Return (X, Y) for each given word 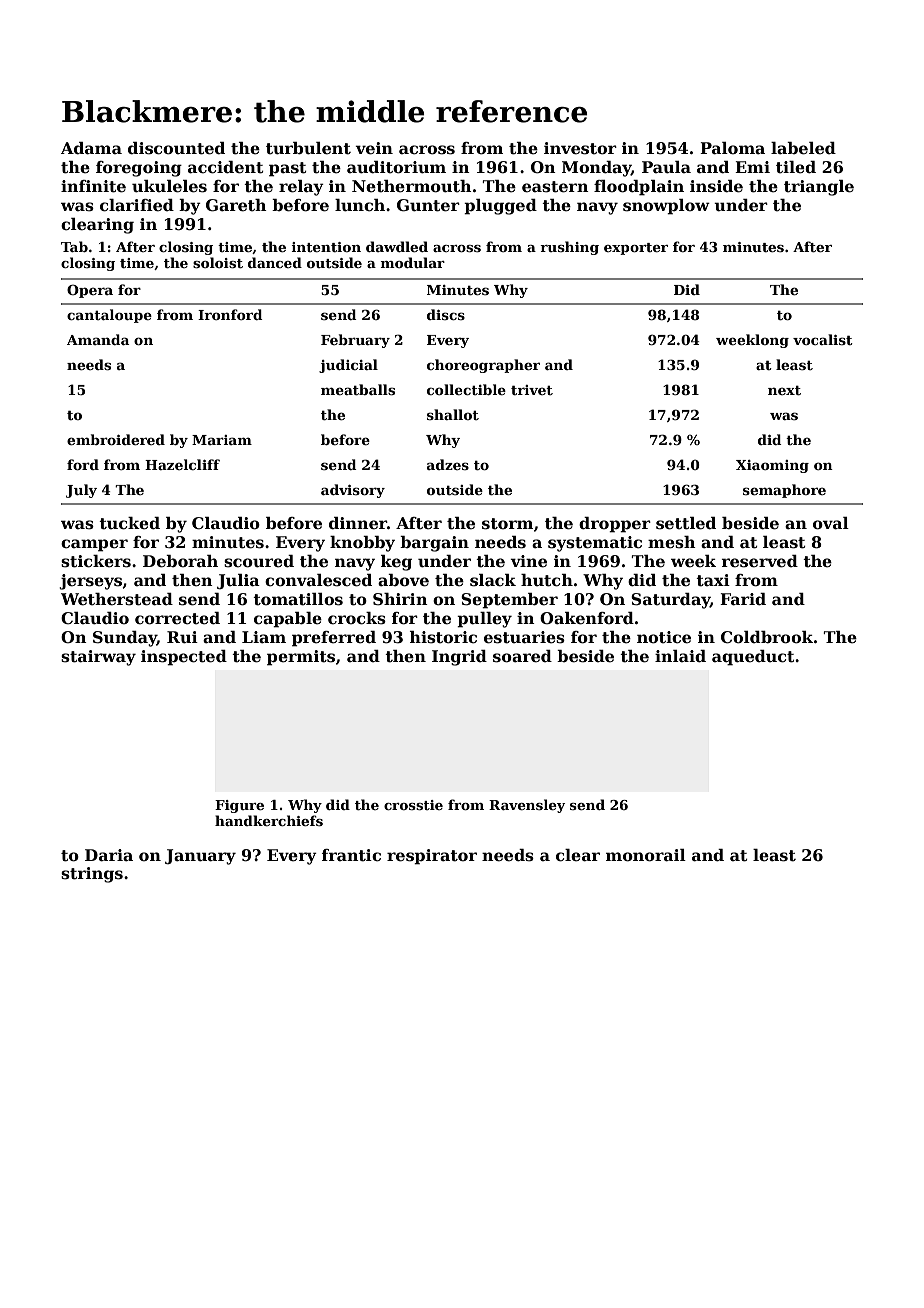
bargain (434, 544)
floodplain (639, 188)
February (355, 341)
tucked (129, 523)
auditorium (396, 167)
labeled (803, 148)
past (288, 169)
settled (686, 523)
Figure (239, 806)
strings (92, 875)
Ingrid (459, 658)
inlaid (680, 656)
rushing (569, 248)
